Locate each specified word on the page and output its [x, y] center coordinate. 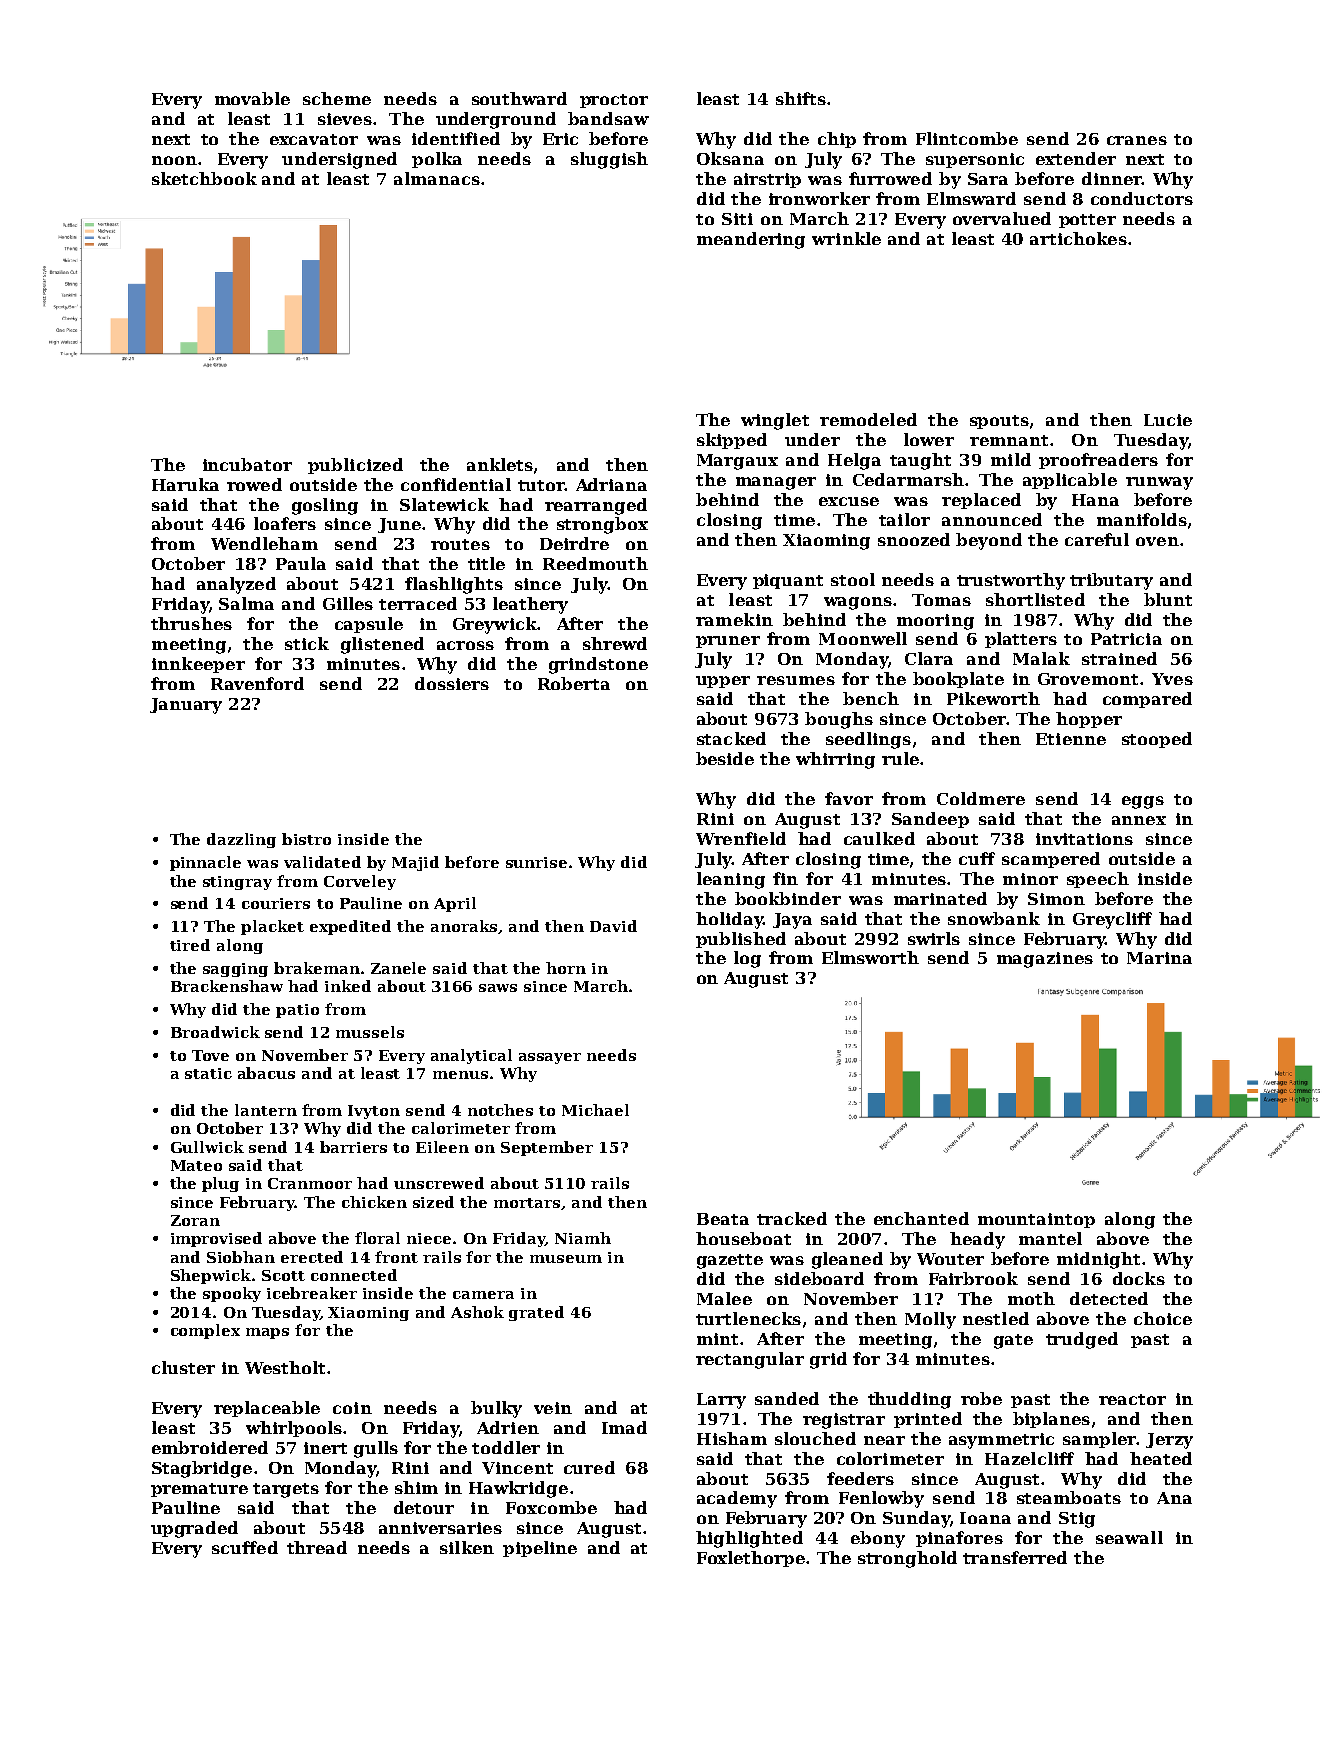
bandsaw [608, 118]
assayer [550, 1058]
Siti [737, 219]
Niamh [583, 1238]
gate [1013, 1341]
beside [725, 758]
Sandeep [930, 820]
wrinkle [846, 238]
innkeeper [198, 665]
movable [252, 98]
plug [220, 1184]
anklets [500, 464]
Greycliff [1112, 920]
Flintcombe [967, 138]
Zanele [398, 968]
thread [317, 1547]
